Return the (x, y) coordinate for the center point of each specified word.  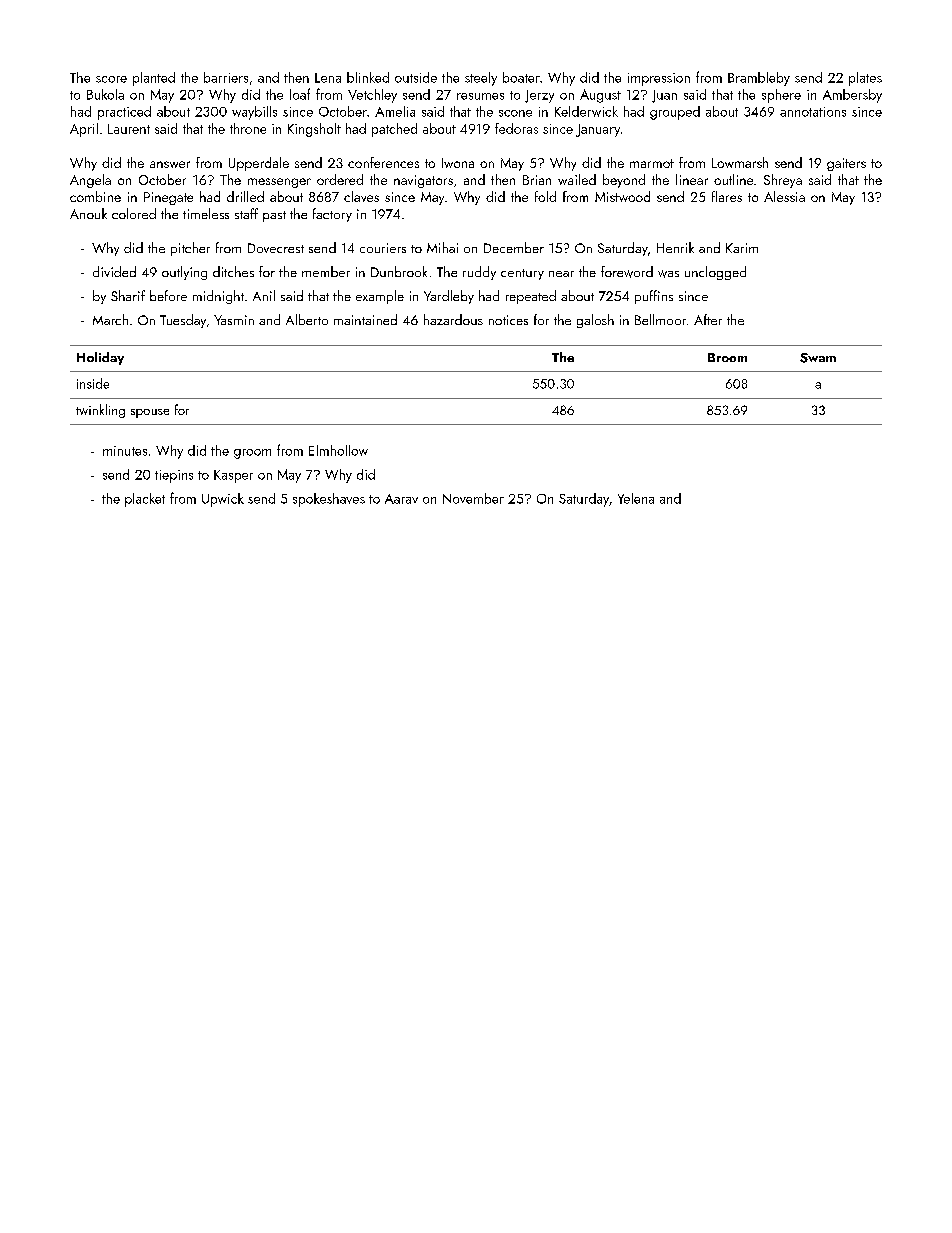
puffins (654, 297)
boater (521, 77)
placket (145, 500)
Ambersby (852, 96)
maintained (365, 319)
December (514, 247)
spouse (150, 413)
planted (154, 79)
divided (114, 271)
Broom (727, 357)
